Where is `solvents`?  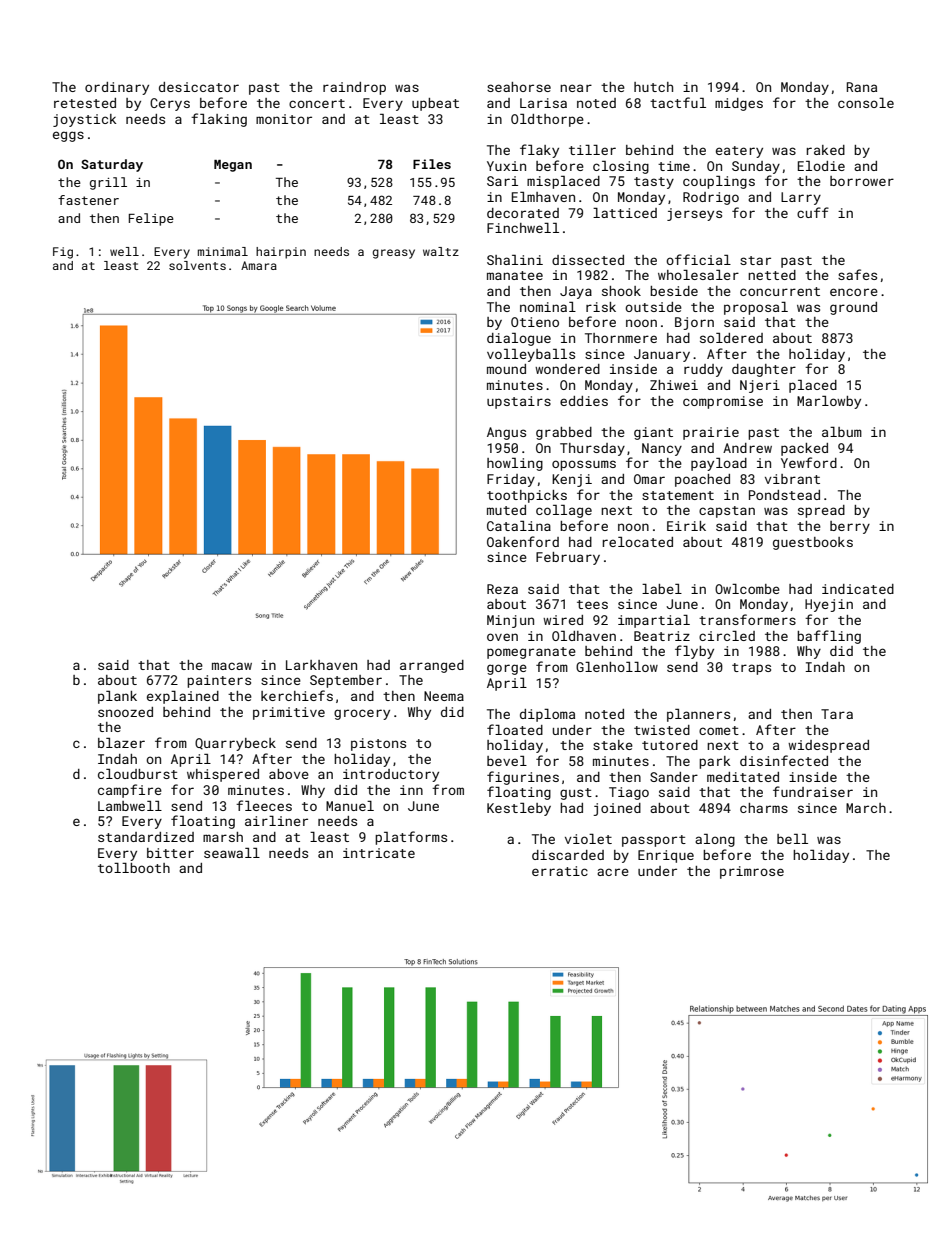 solvents is located at coordinates (197, 265).
